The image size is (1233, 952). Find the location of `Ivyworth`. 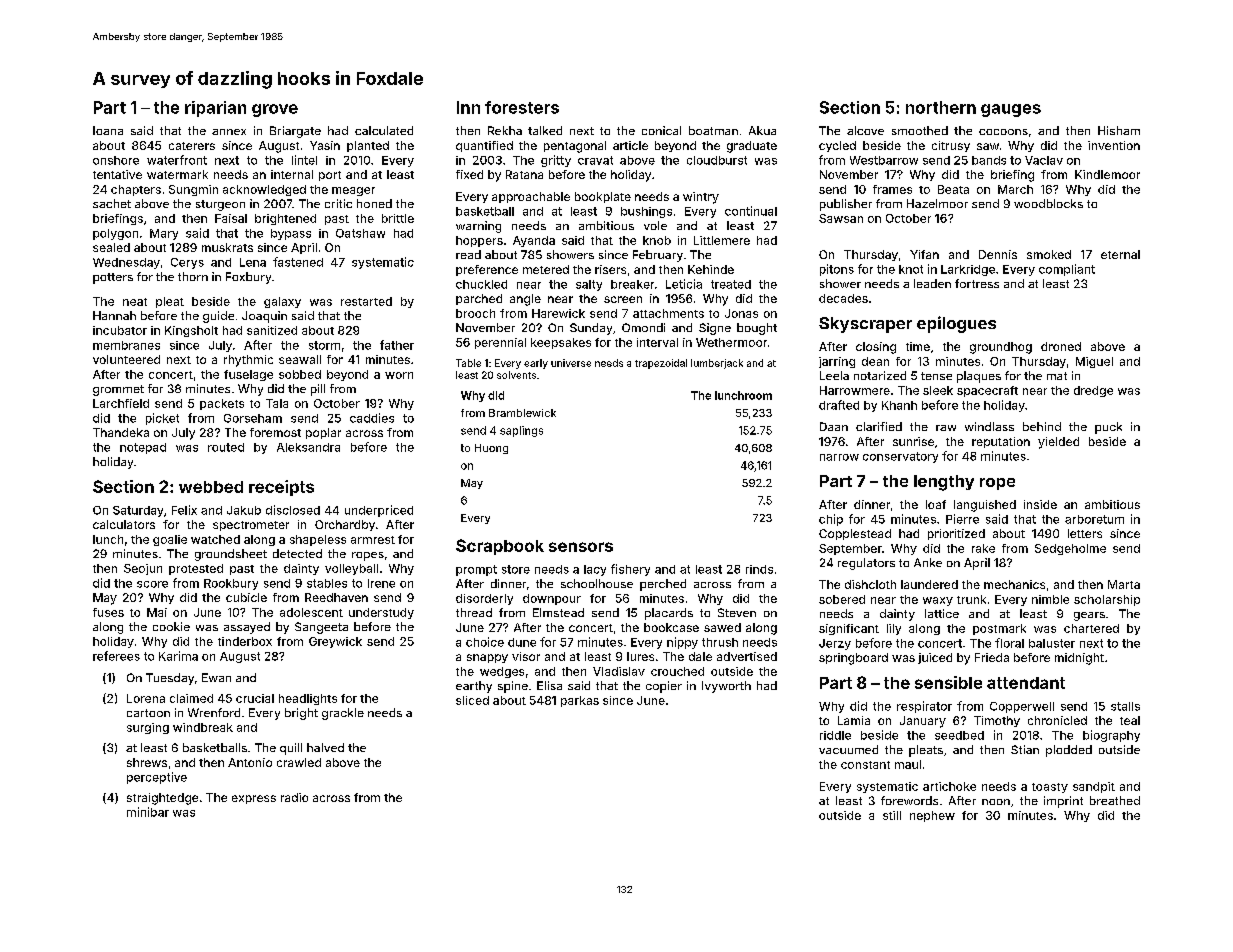

Ivyworth is located at coordinates (726, 687).
